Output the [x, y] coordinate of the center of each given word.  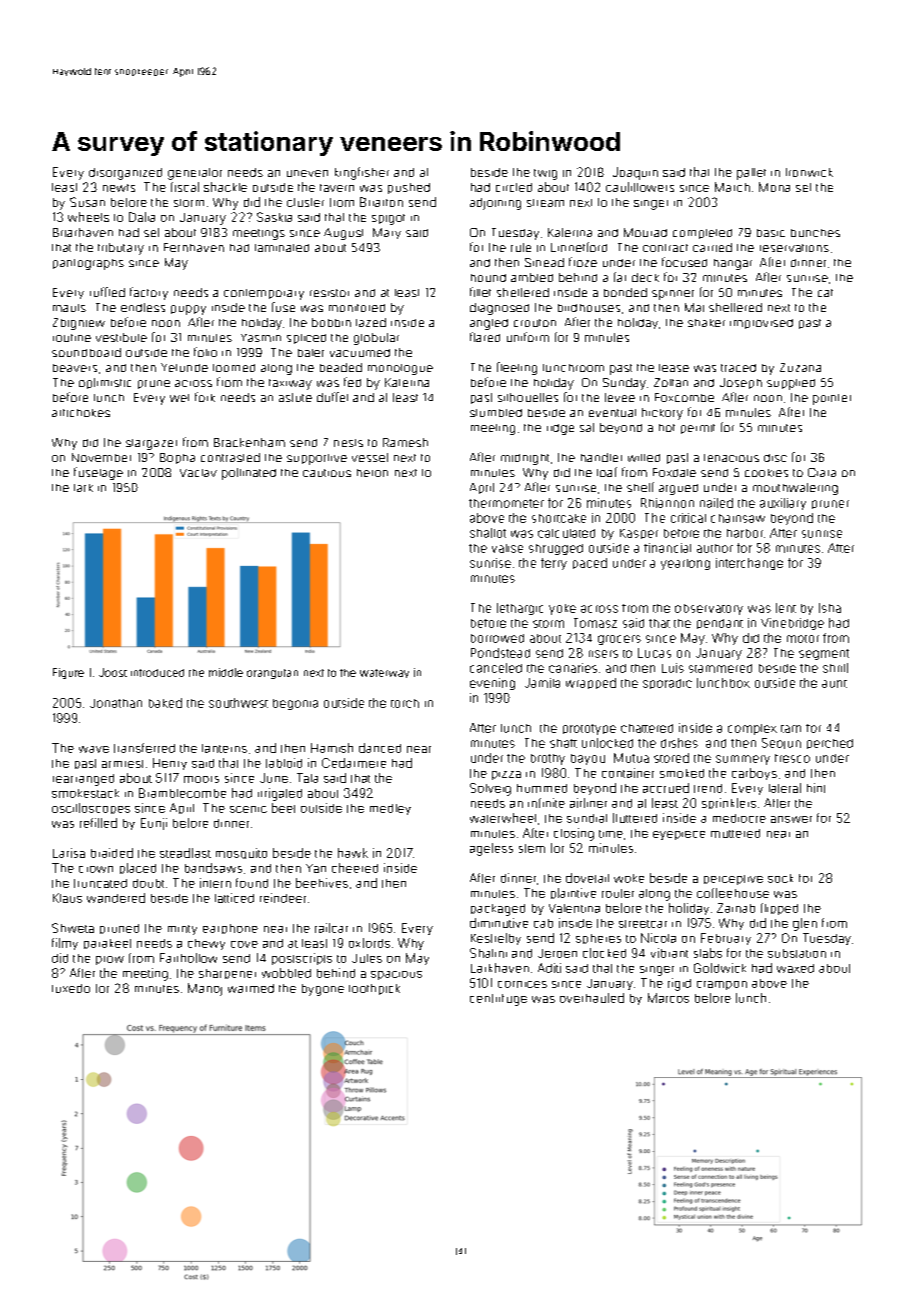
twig [545, 174]
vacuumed [360, 353]
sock [780, 878]
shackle [225, 187]
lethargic [520, 609]
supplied [791, 384]
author [715, 548]
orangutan [272, 674]
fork [205, 397]
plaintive [573, 893]
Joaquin [635, 173]
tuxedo [71, 988]
